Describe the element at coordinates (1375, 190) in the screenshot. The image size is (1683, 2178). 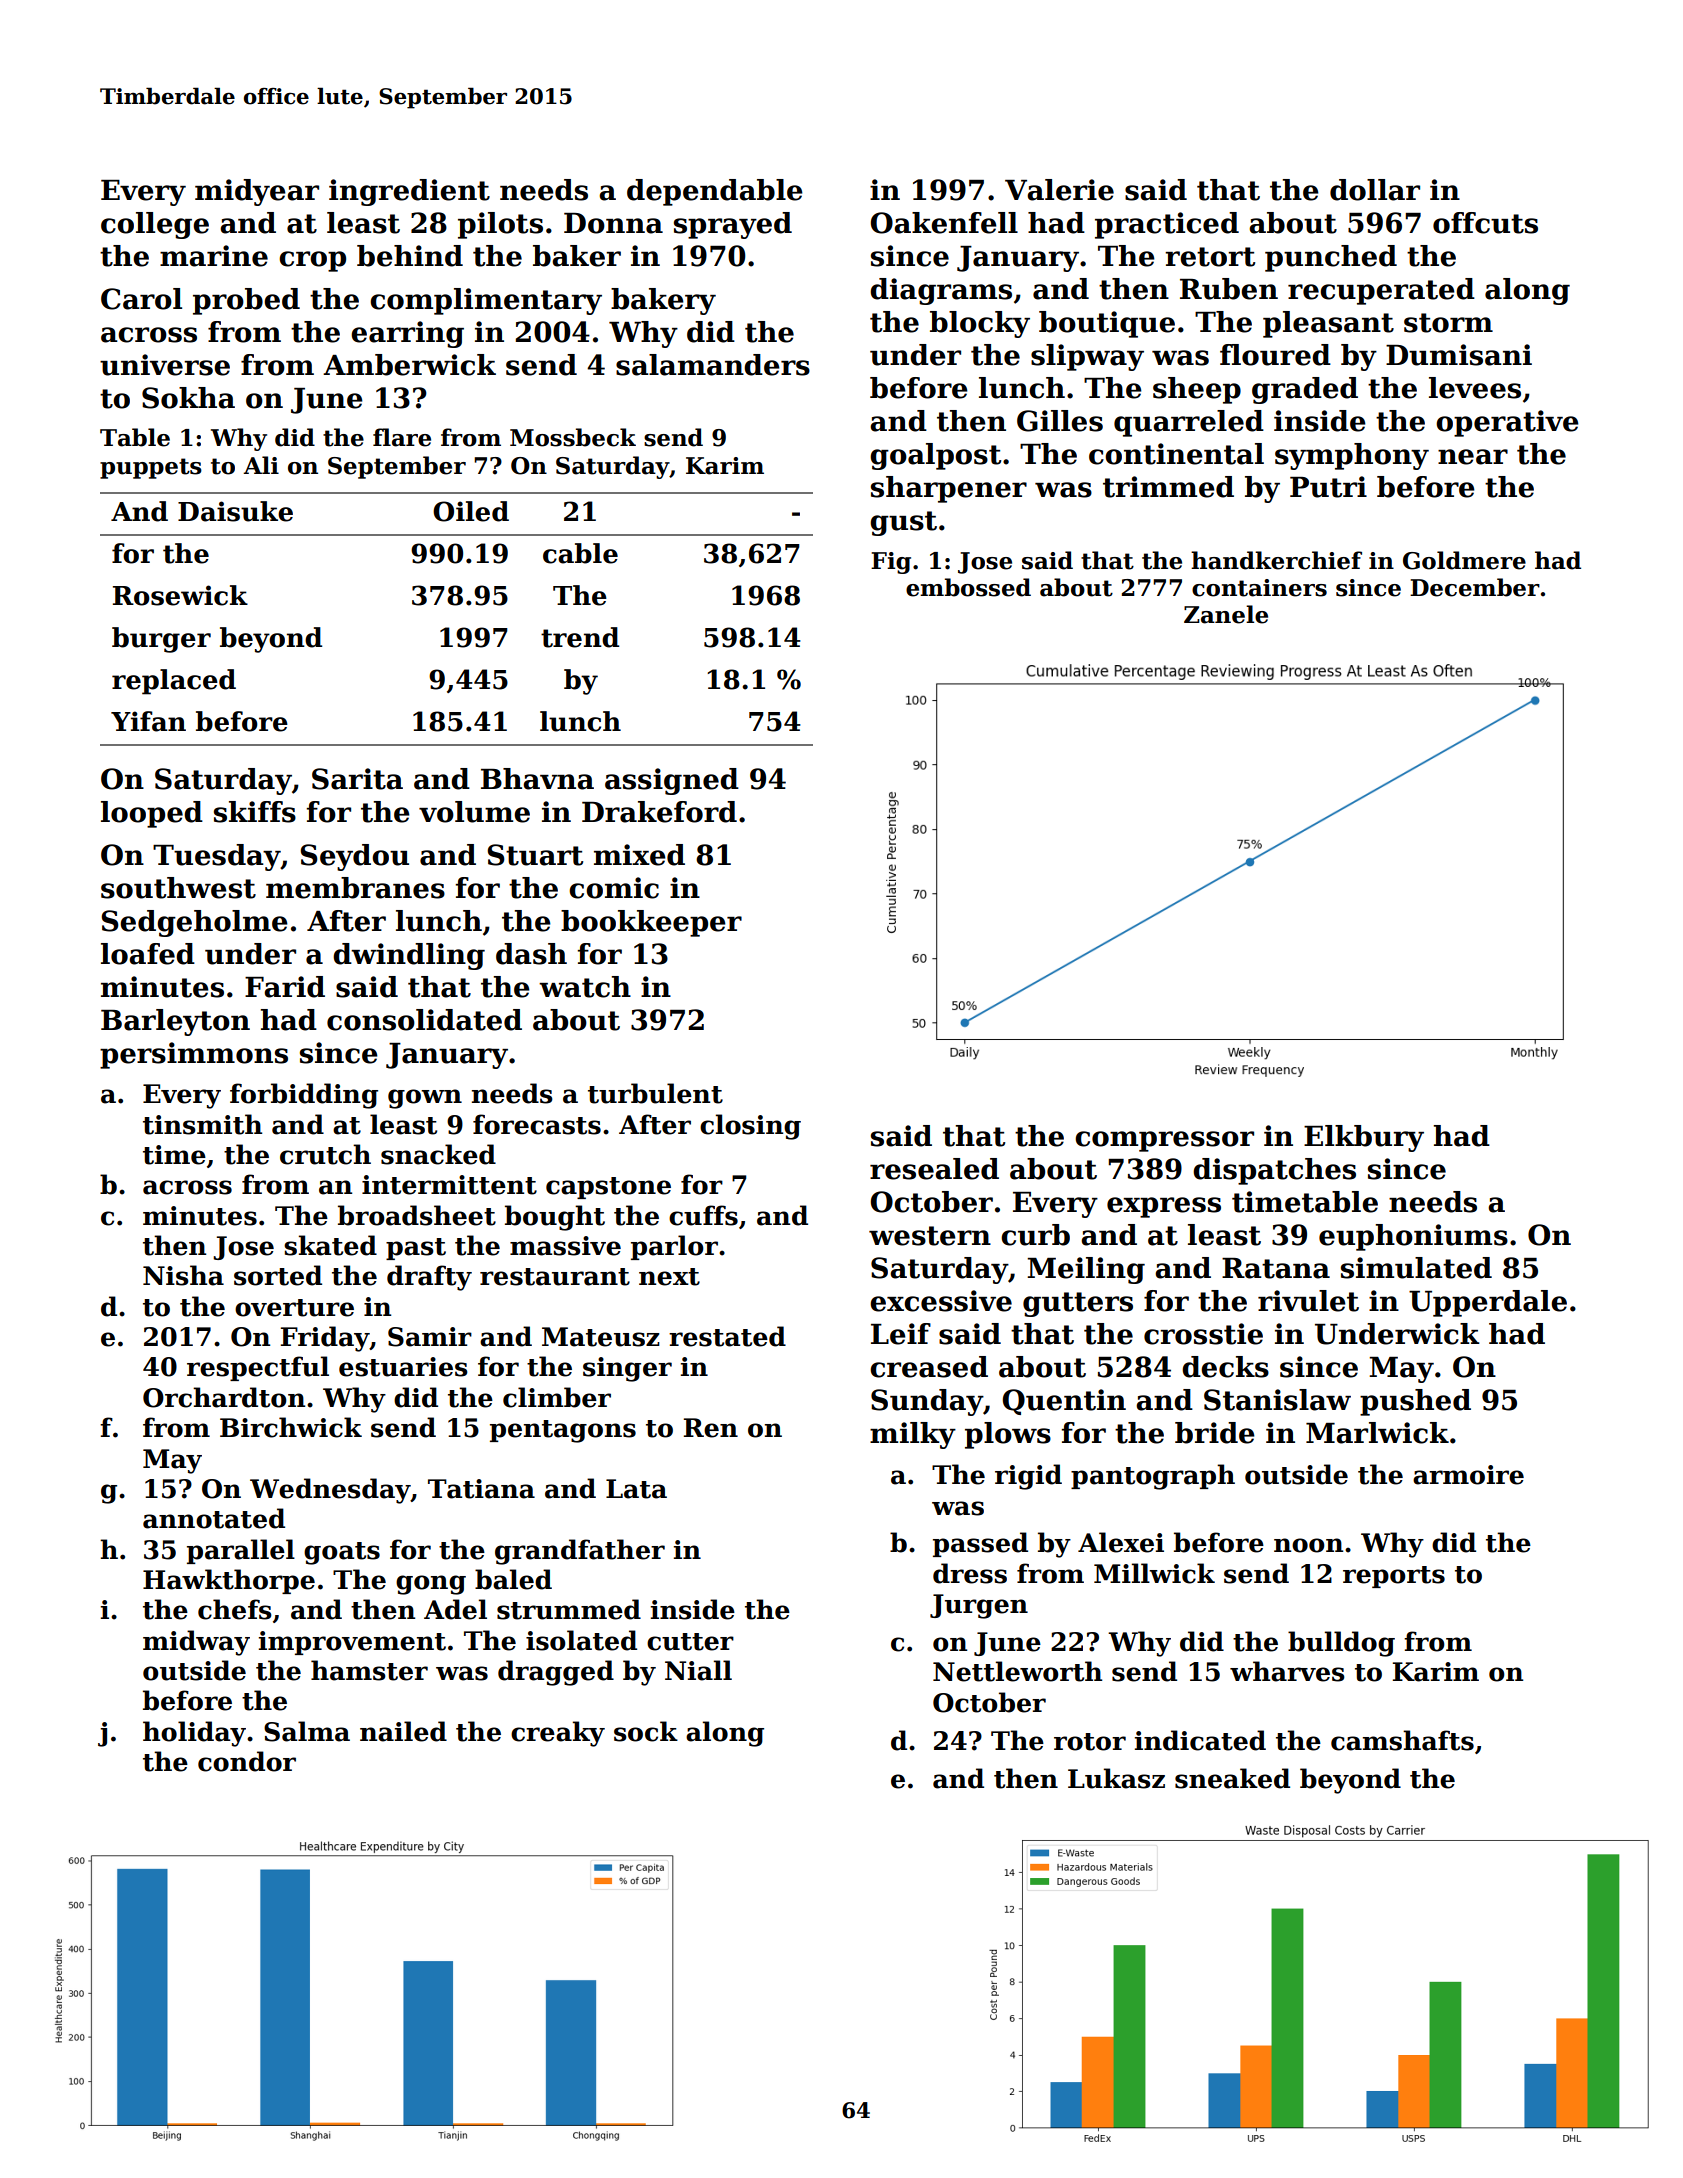
I see `dollar` at that location.
